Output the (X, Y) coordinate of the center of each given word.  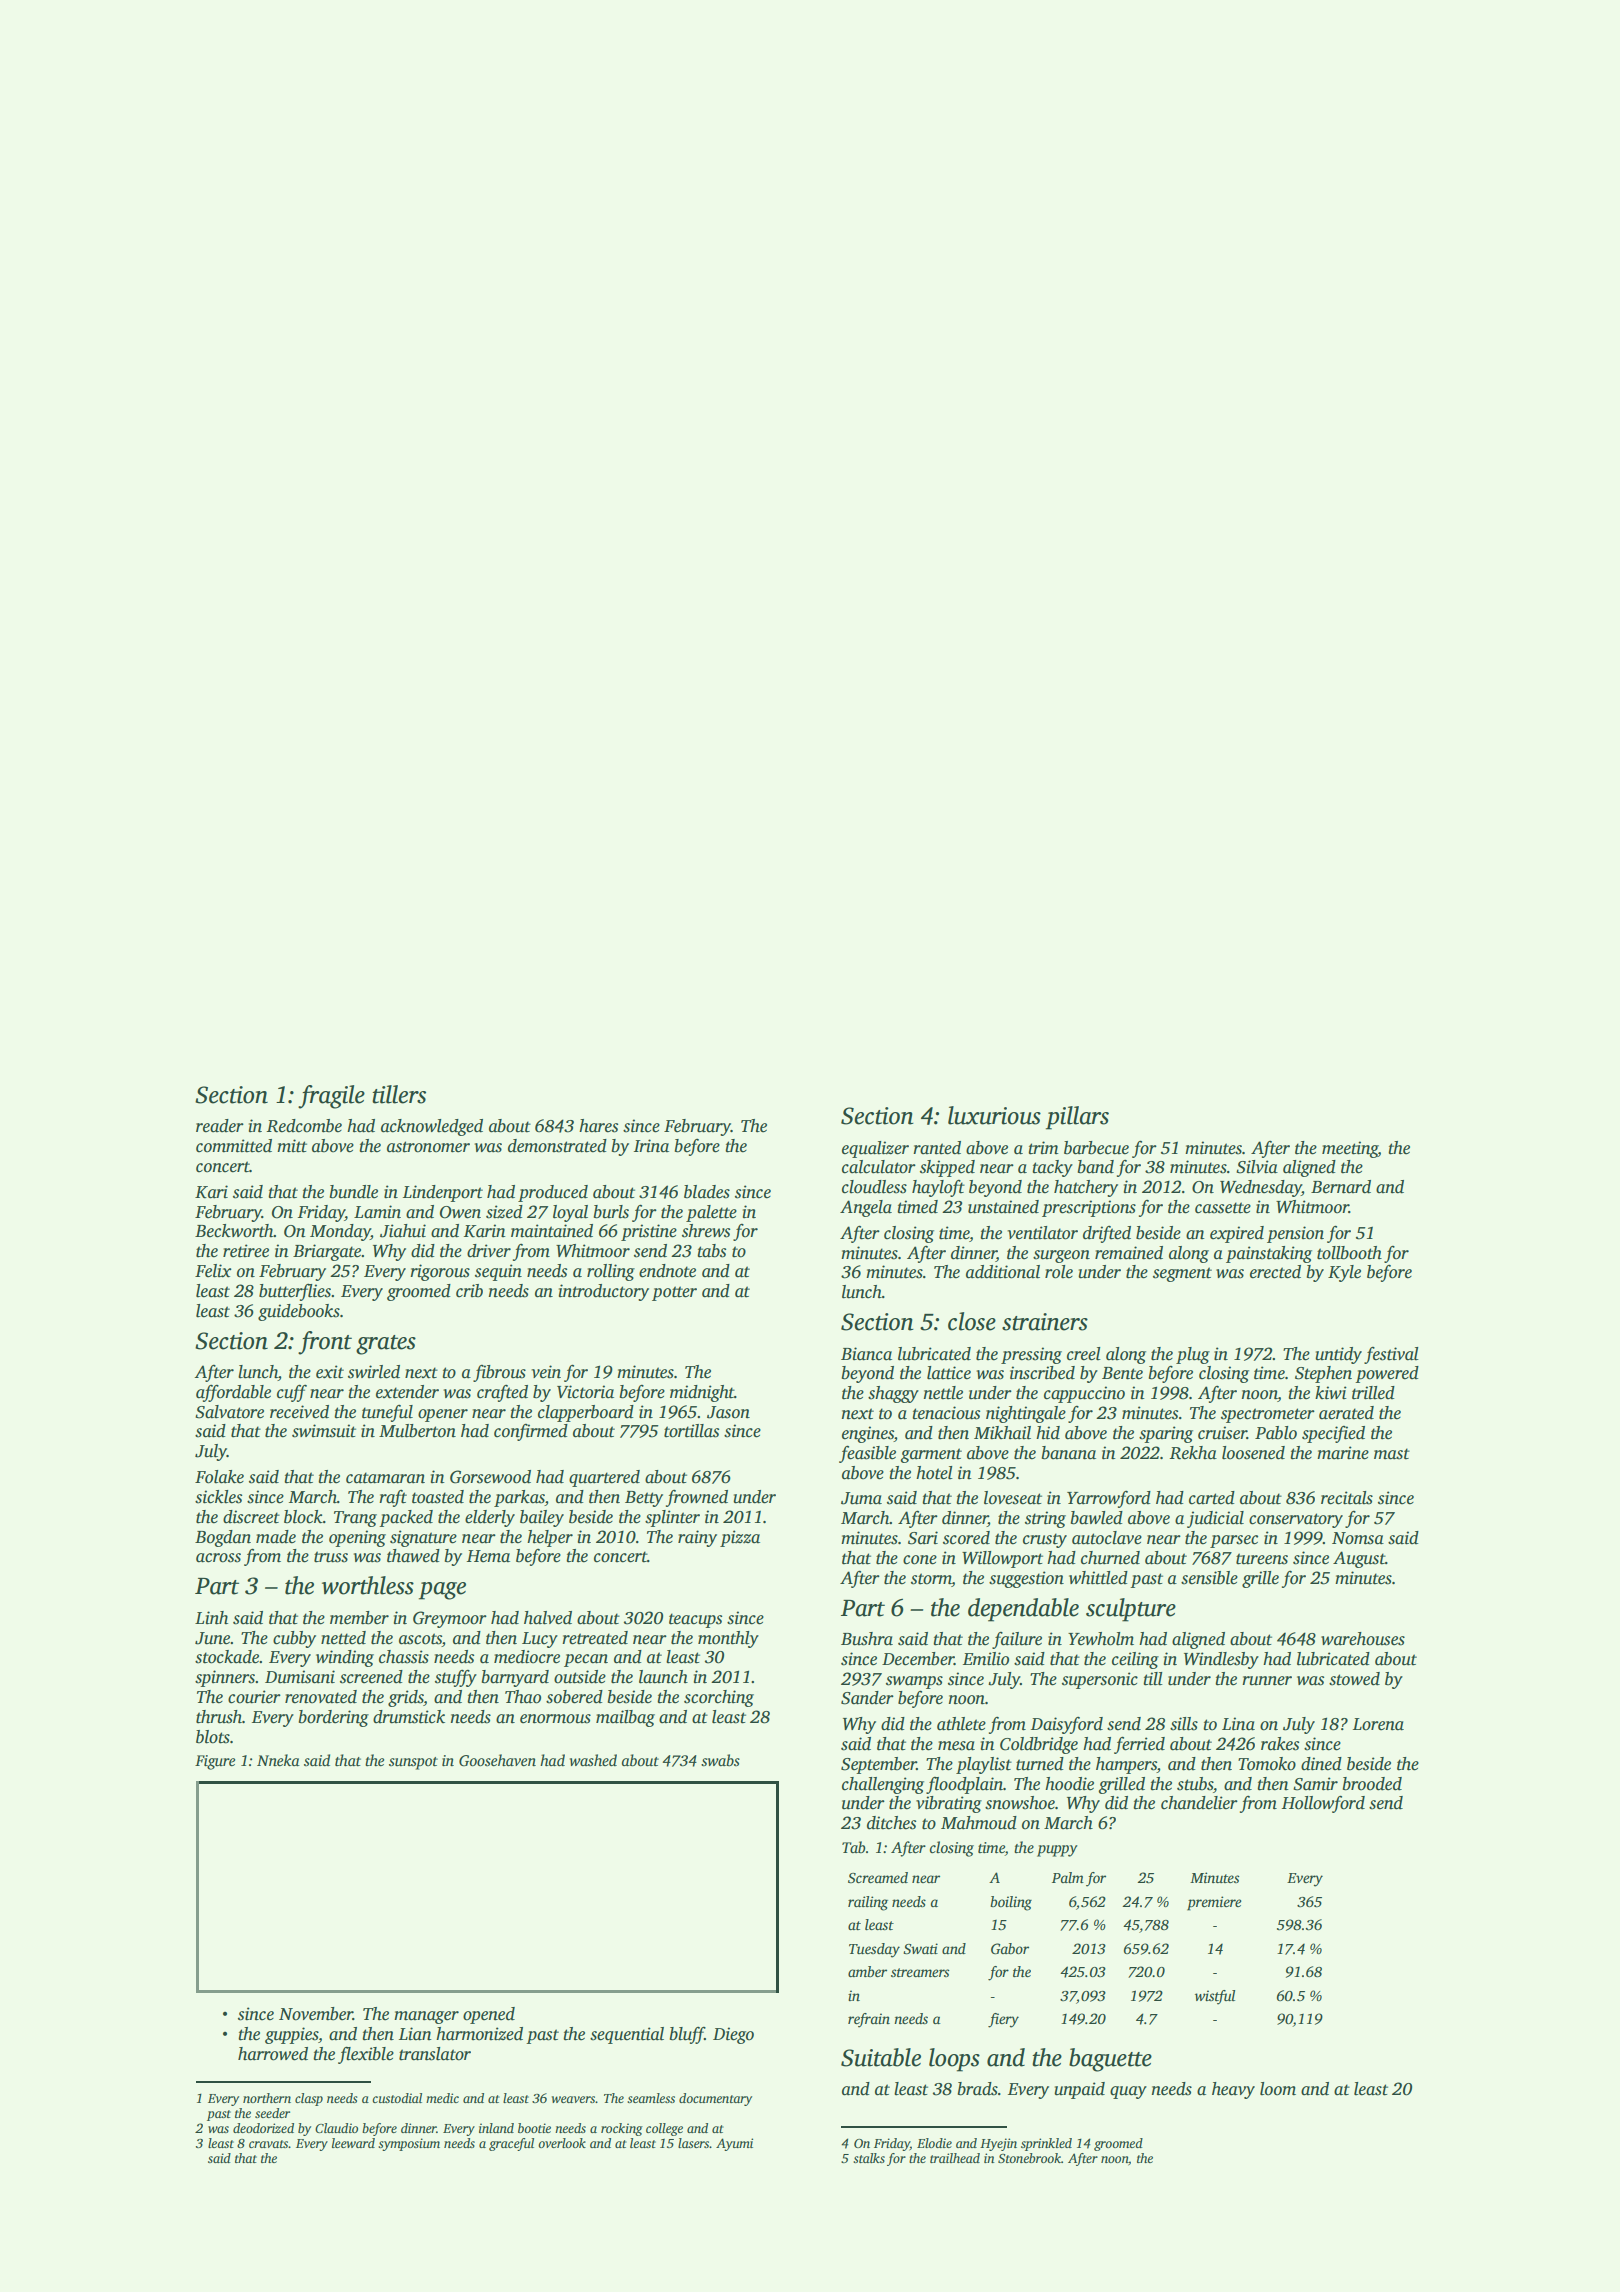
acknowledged (432, 1127)
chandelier (1199, 1803)
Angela (866, 1208)
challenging (883, 1785)
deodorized (263, 2128)
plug (1193, 1355)
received (299, 1412)
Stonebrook (1029, 2158)
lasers (694, 2143)
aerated (1346, 1413)
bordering (334, 1718)
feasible (867, 1454)
